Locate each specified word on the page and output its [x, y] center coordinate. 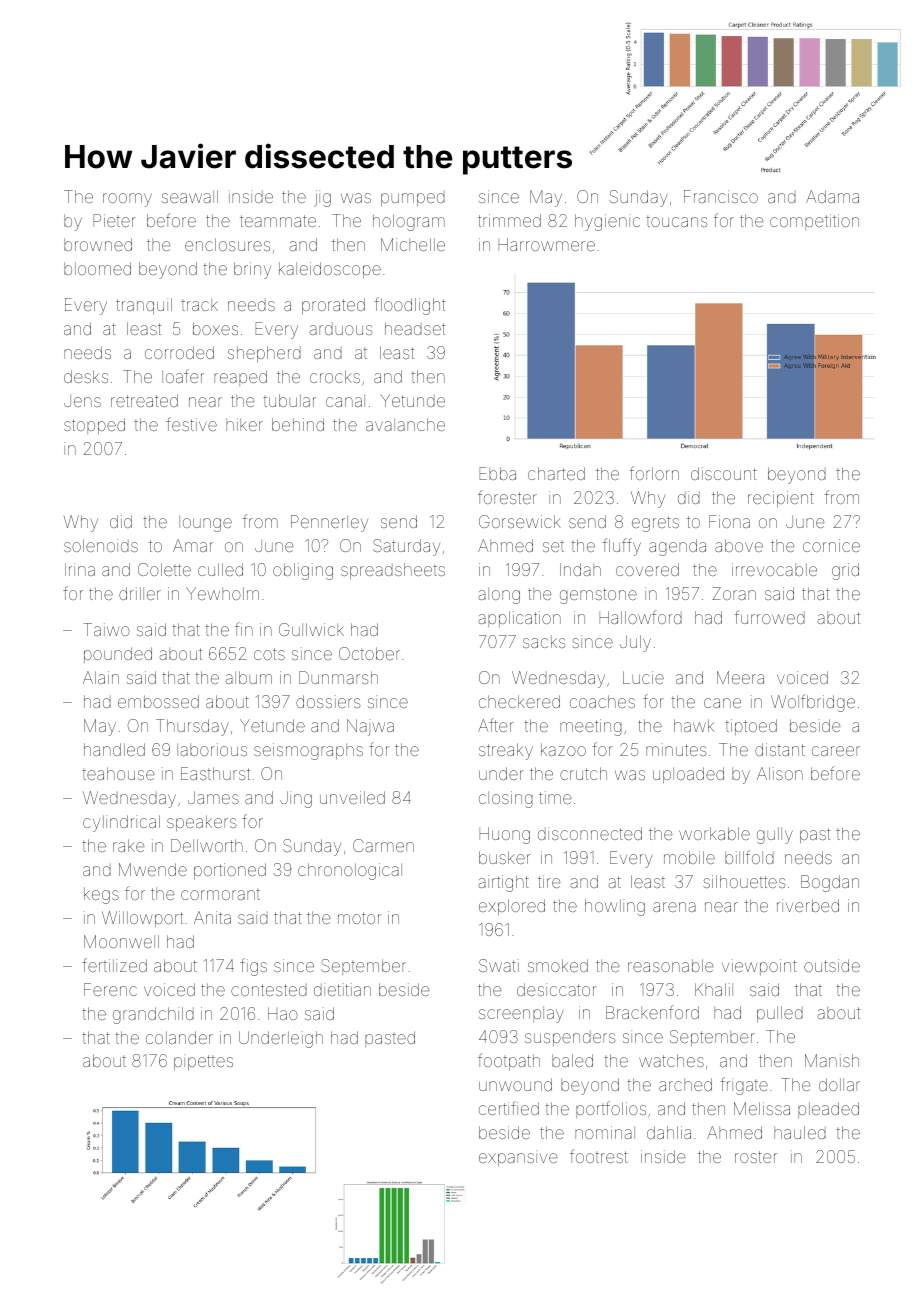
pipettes [203, 1062]
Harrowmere [546, 244]
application [519, 619]
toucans [677, 221]
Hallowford [640, 617]
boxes [215, 328]
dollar [839, 1084]
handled [114, 749]
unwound [515, 1084]
